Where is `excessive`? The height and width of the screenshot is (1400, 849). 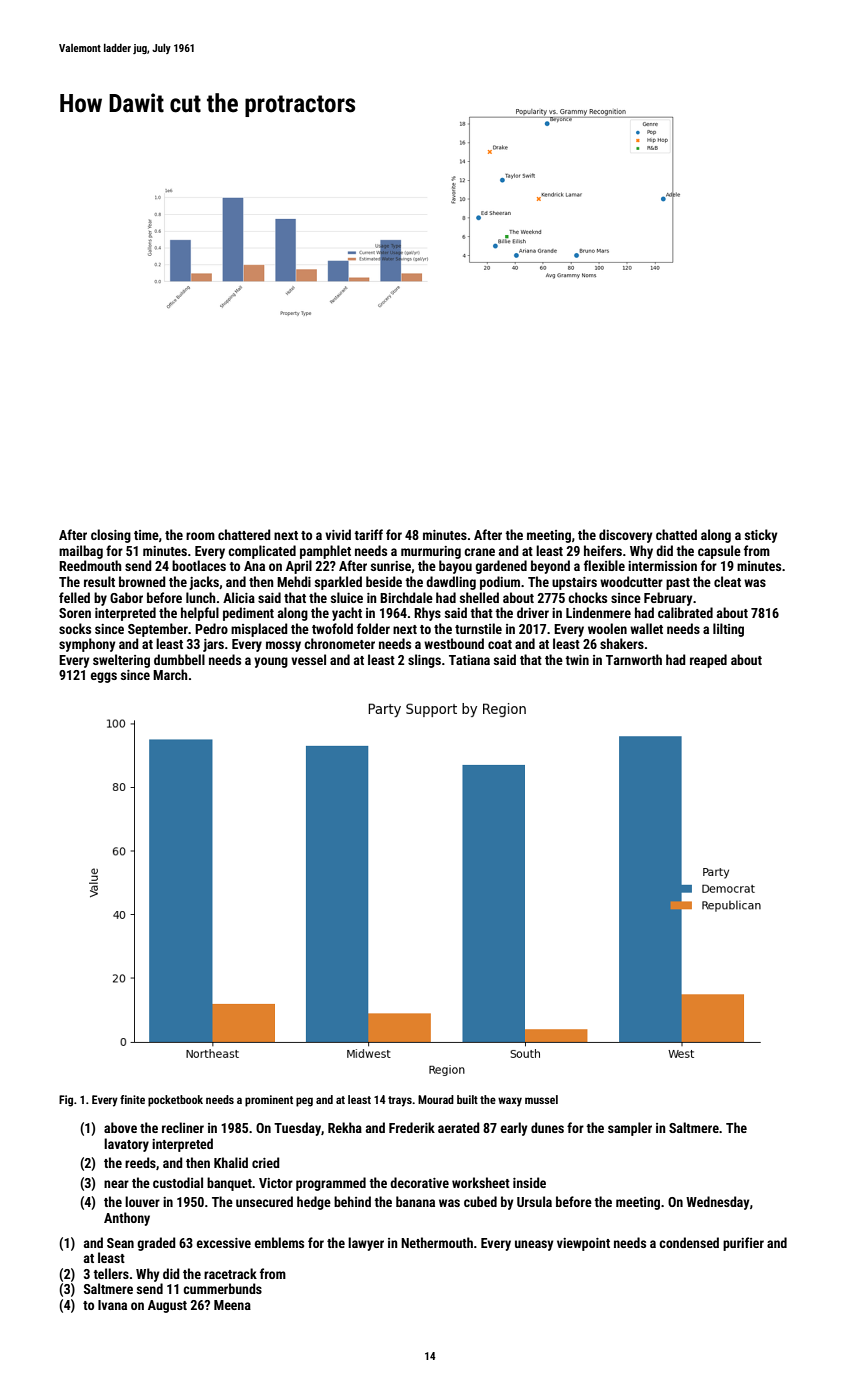 excessive is located at coordinates (224, 1243).
